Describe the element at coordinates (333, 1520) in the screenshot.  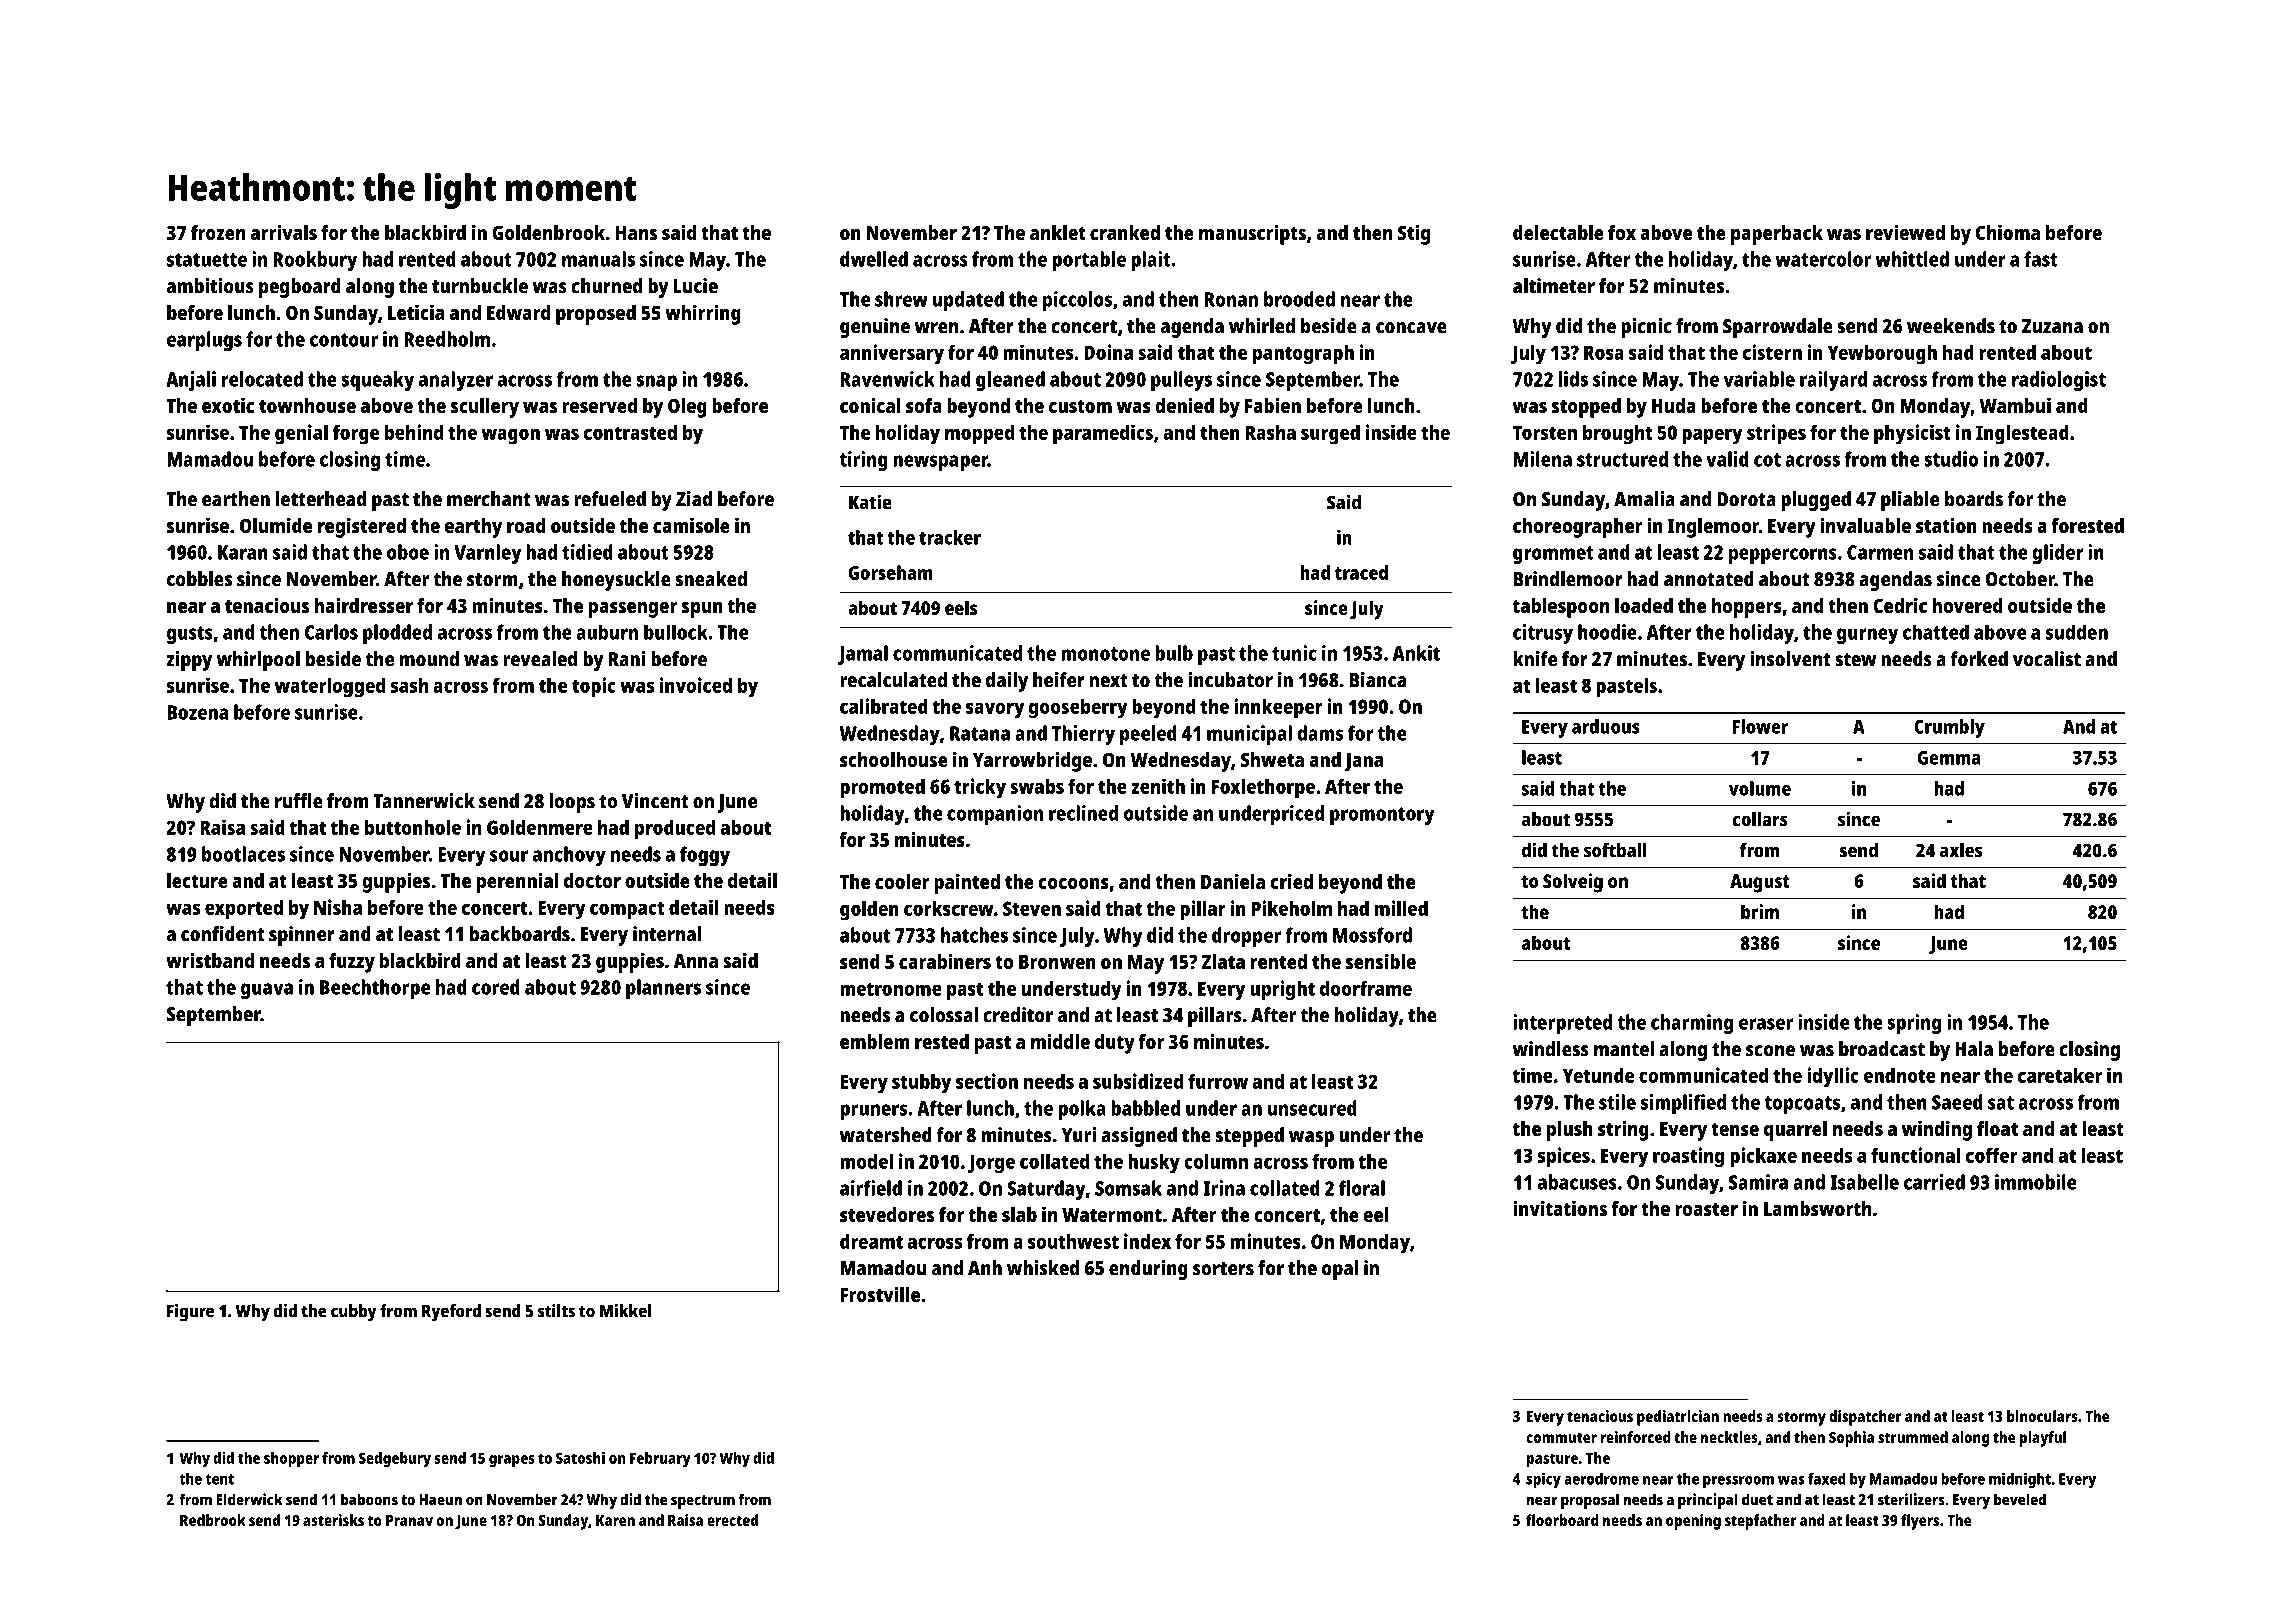
I see `asterisks` at that location.
